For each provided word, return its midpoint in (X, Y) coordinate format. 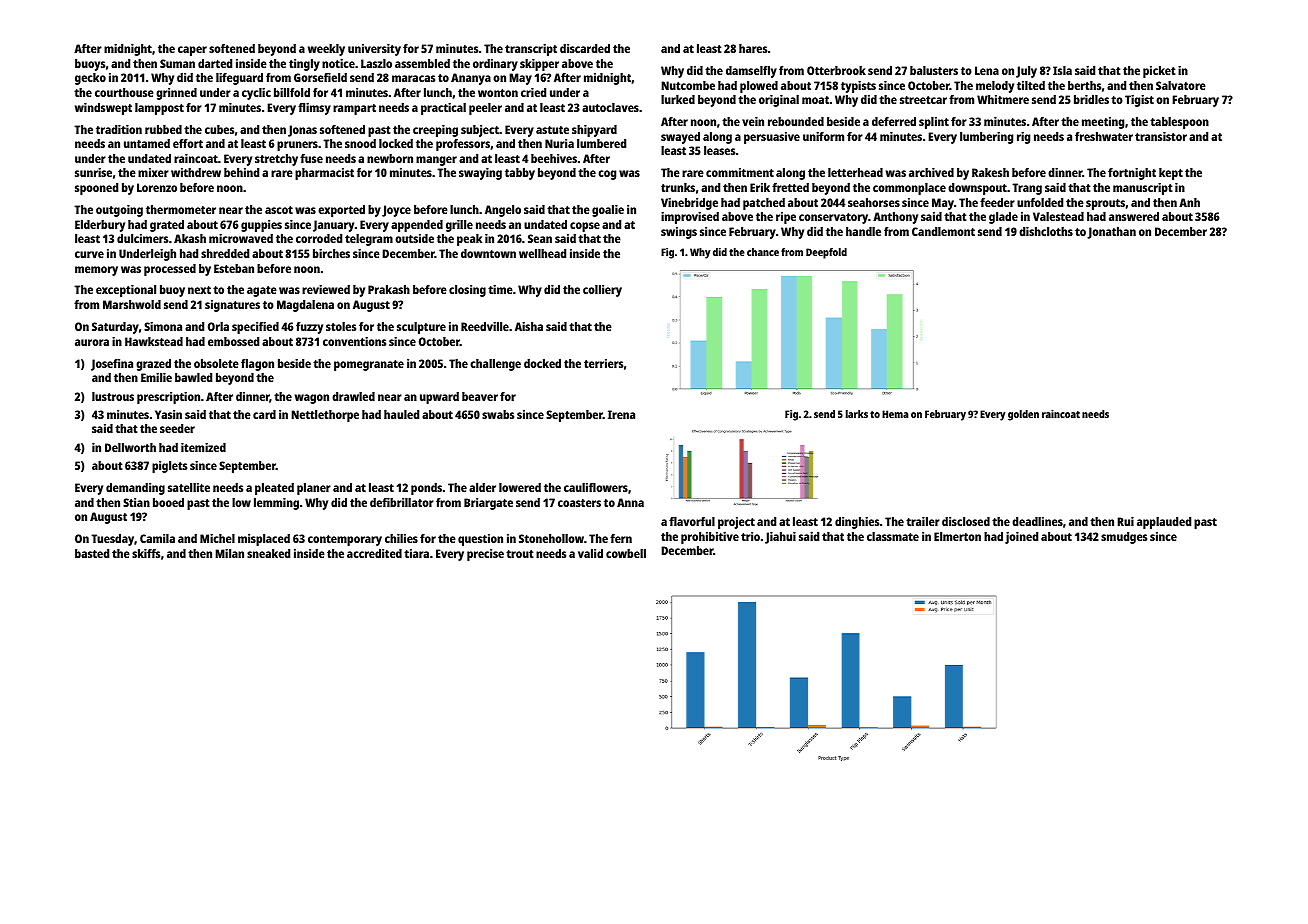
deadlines (1037, 521)
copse (585, 227)
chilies (401, 538)
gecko (90, 79)
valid (590, 553)
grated (167, 226)
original (779, 101)
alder (482, 487)
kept (1171, 174)
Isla (1062, 70)
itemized (203, 447)
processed (170, 270)
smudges (1124, 538)
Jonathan (1111, 233)
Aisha (529, 326)
